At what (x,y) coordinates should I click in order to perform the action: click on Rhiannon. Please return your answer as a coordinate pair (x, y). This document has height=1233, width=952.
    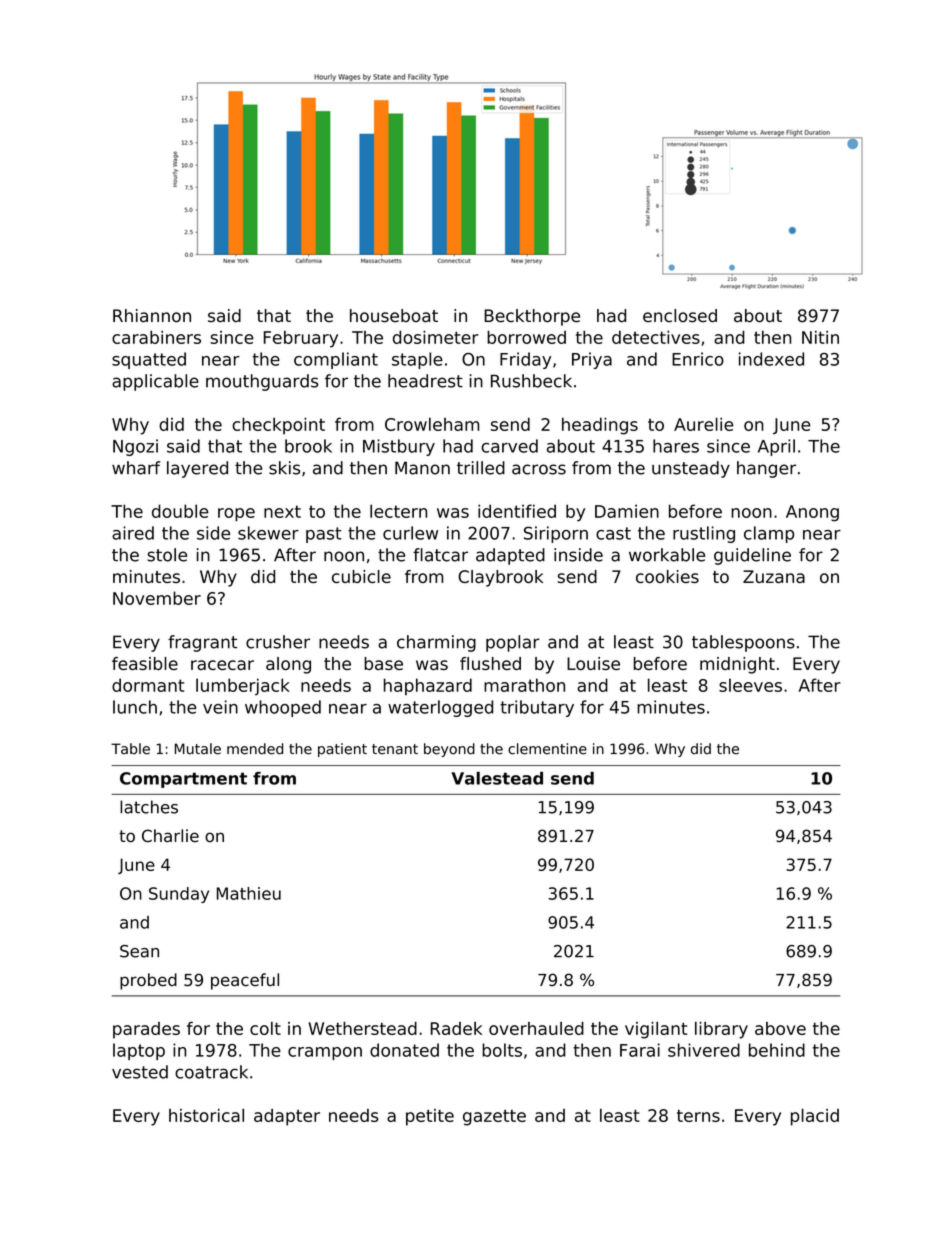
    Looking at the image, I should click on (152, 316).
